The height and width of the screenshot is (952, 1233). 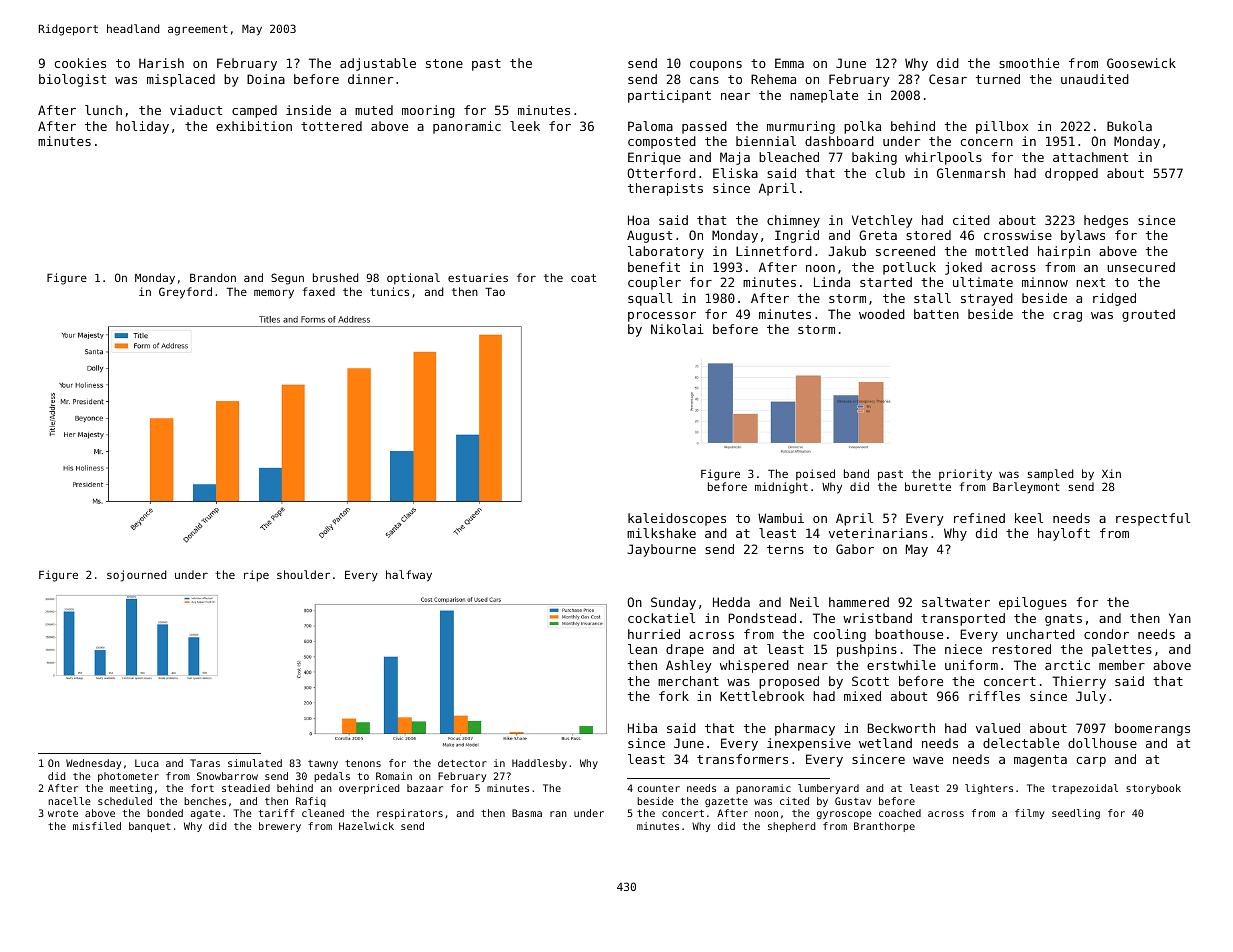 I want to click on sampled, so click(x=1050, y=475).
